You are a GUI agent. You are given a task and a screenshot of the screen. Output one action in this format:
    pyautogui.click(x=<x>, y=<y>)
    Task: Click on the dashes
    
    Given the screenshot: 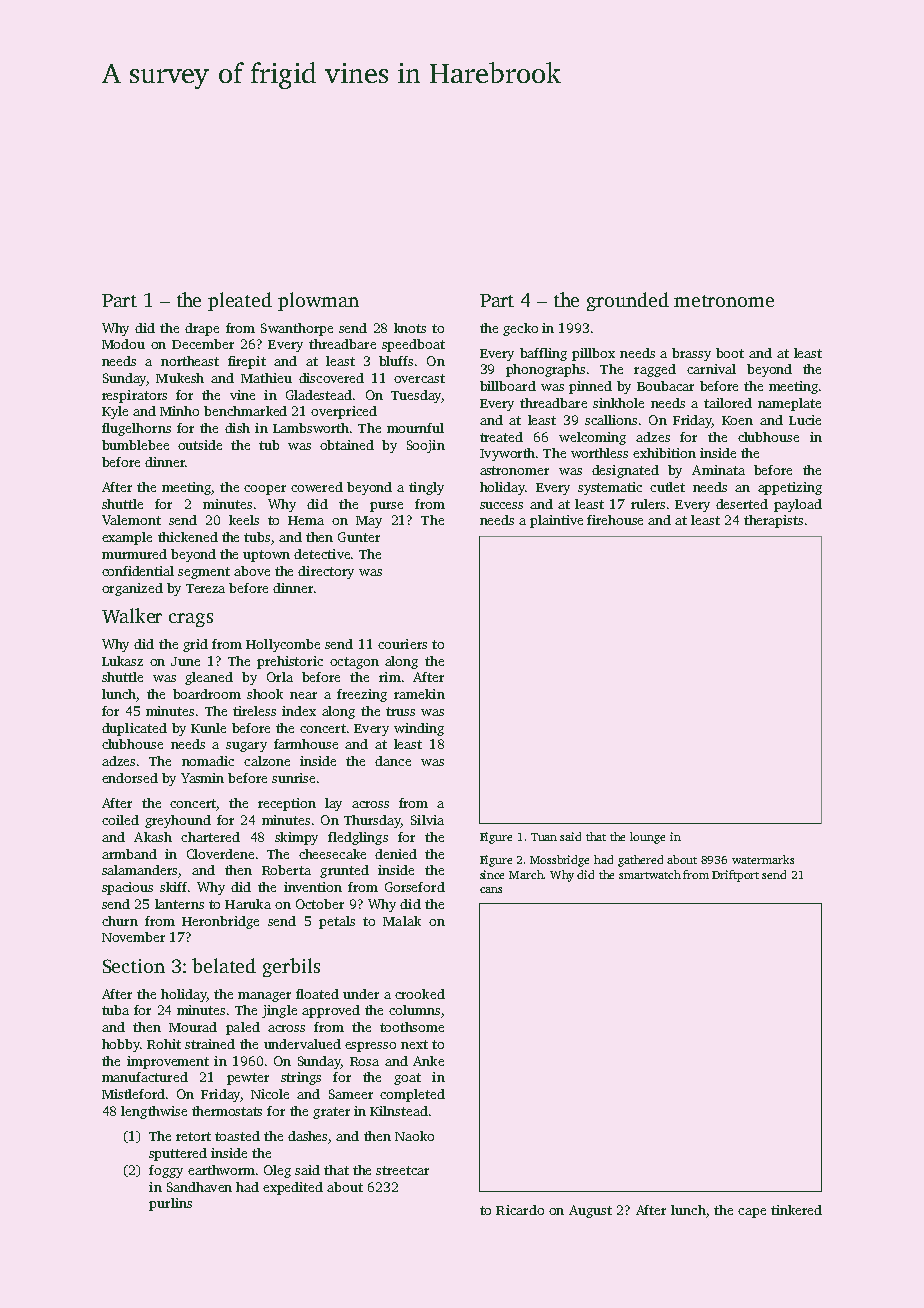 What is the action you would take?
    pyautogui.click(x=308, y=1137)
